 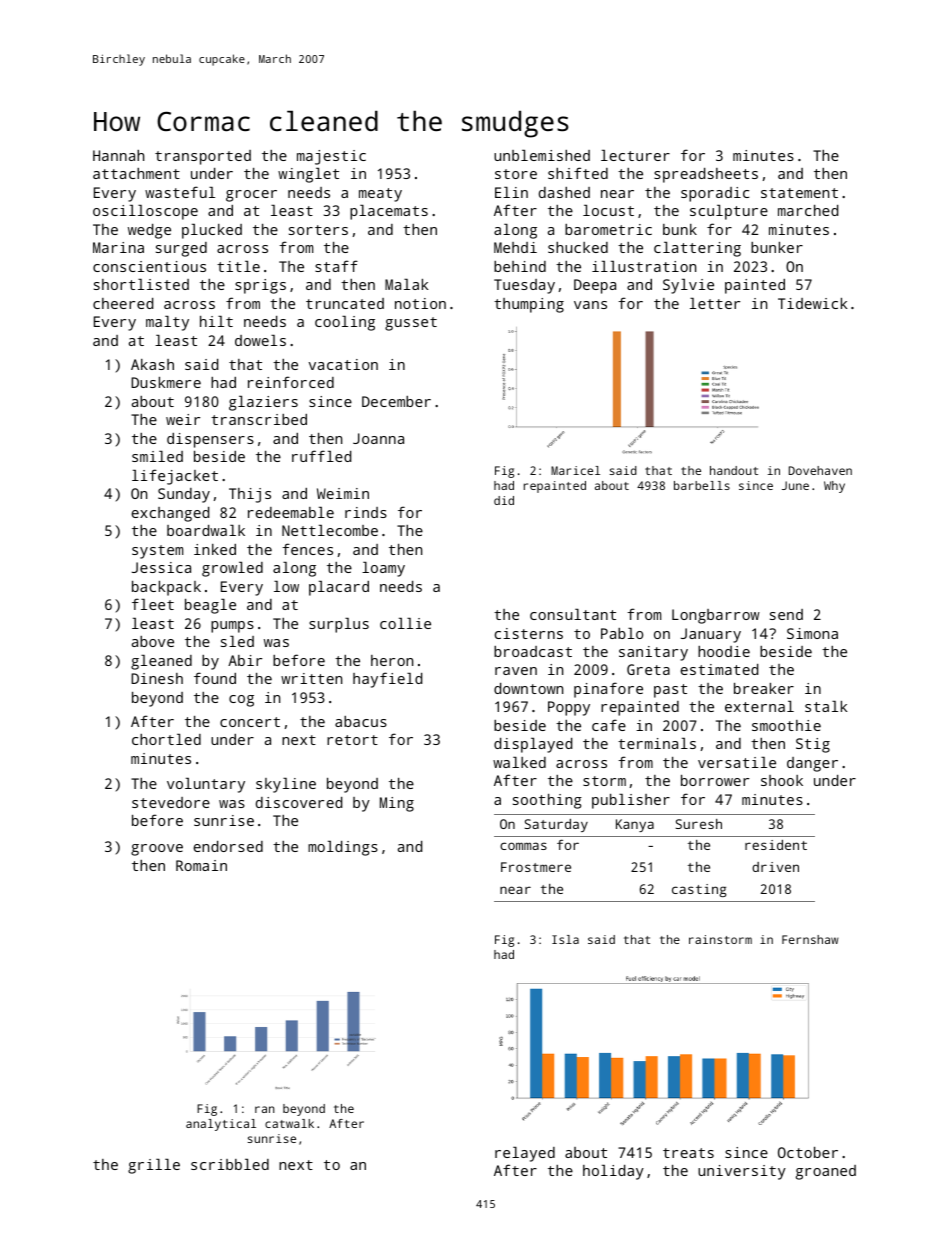 What do you see at coordinates (157, 552) in the screenshot?
I see `system` at bounding box center [157, 552].
